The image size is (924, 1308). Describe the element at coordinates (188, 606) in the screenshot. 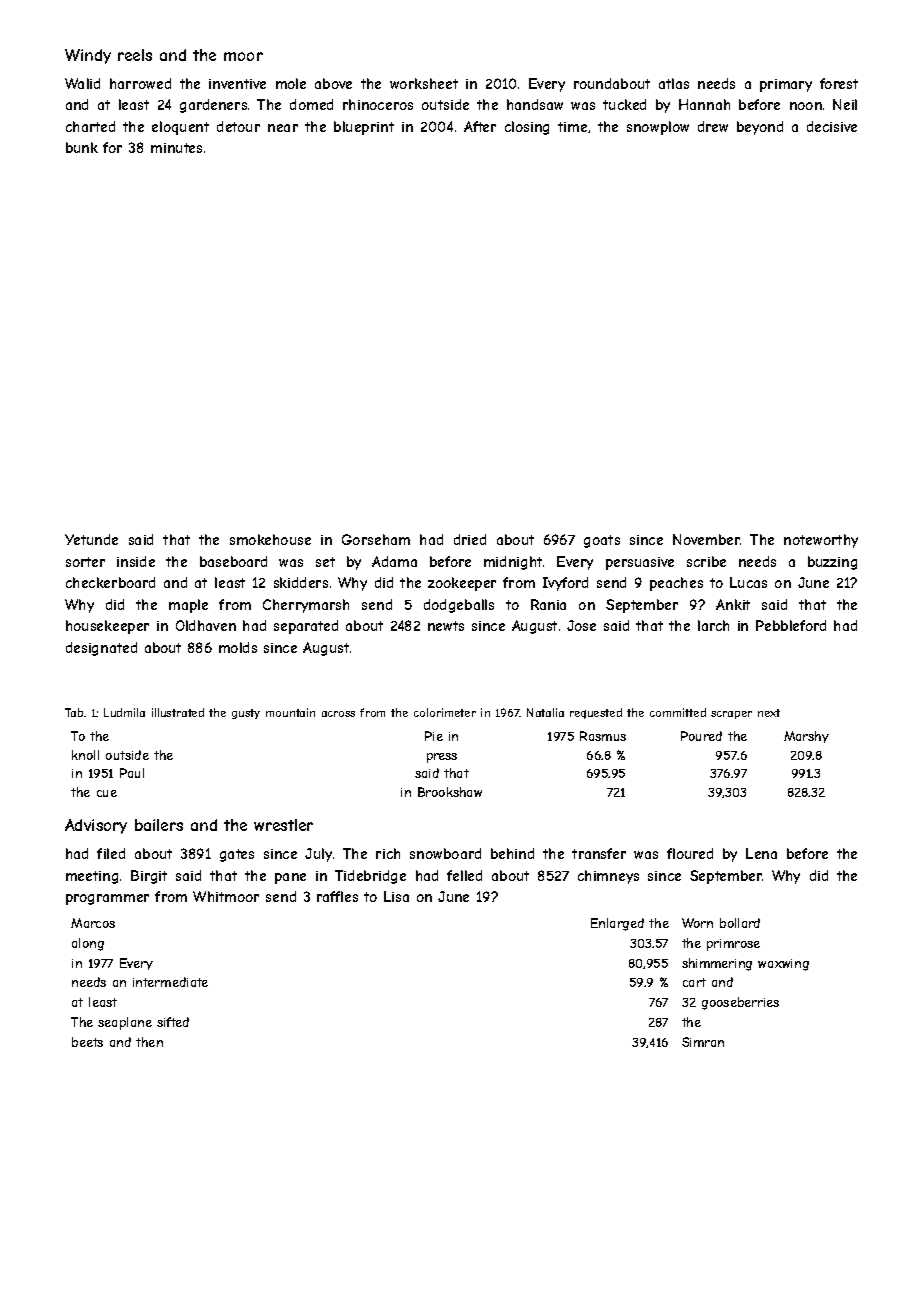

I see `maple` at that location.
